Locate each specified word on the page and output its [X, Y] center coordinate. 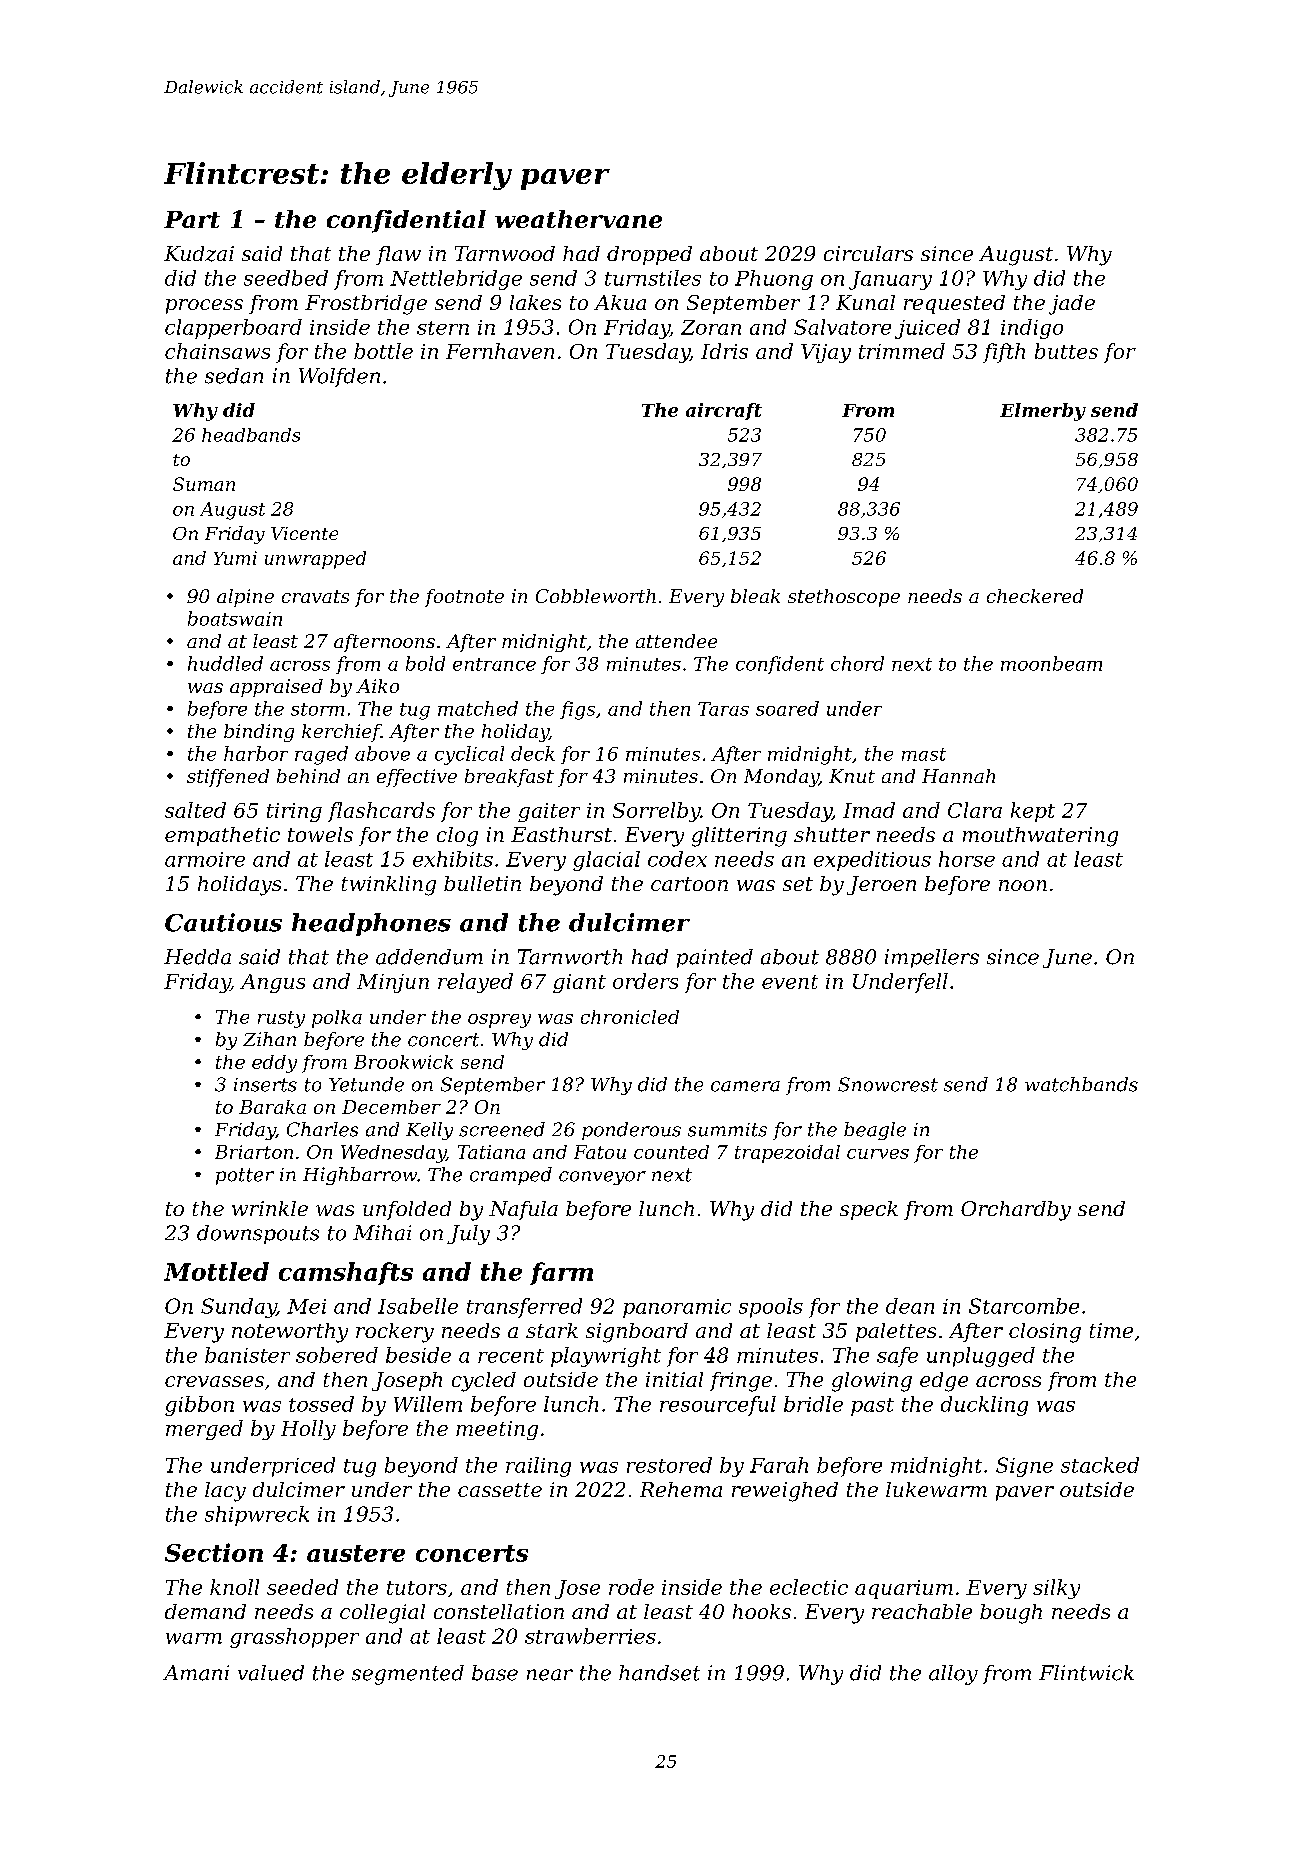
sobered [337, 1355]
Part [192, 219]
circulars [868, 253]
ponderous [631, 1131]
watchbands [1081, 1084]
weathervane [578, 219]
